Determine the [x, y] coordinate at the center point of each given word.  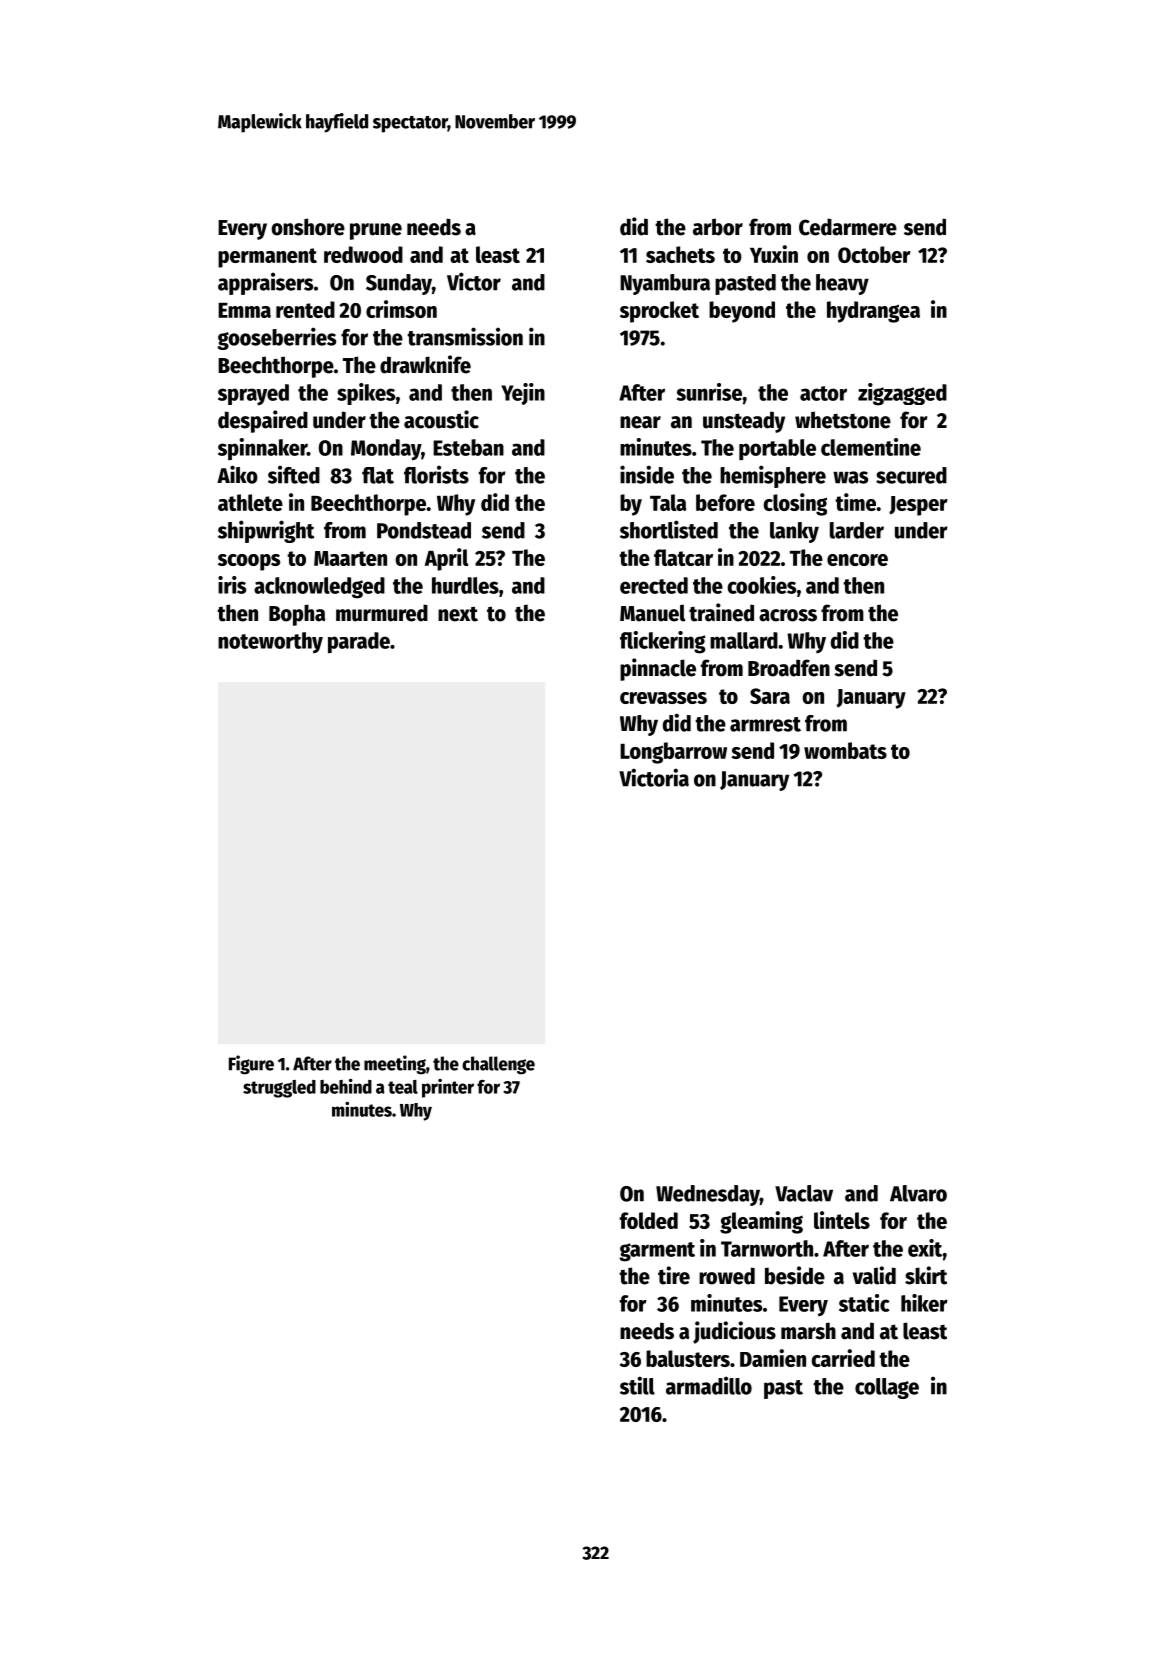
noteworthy [270, 642]
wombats [845, 750]
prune [376, 231]
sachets [680, 254]
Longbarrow [673, 753]
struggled [279, 1089]
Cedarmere [848, 227]
